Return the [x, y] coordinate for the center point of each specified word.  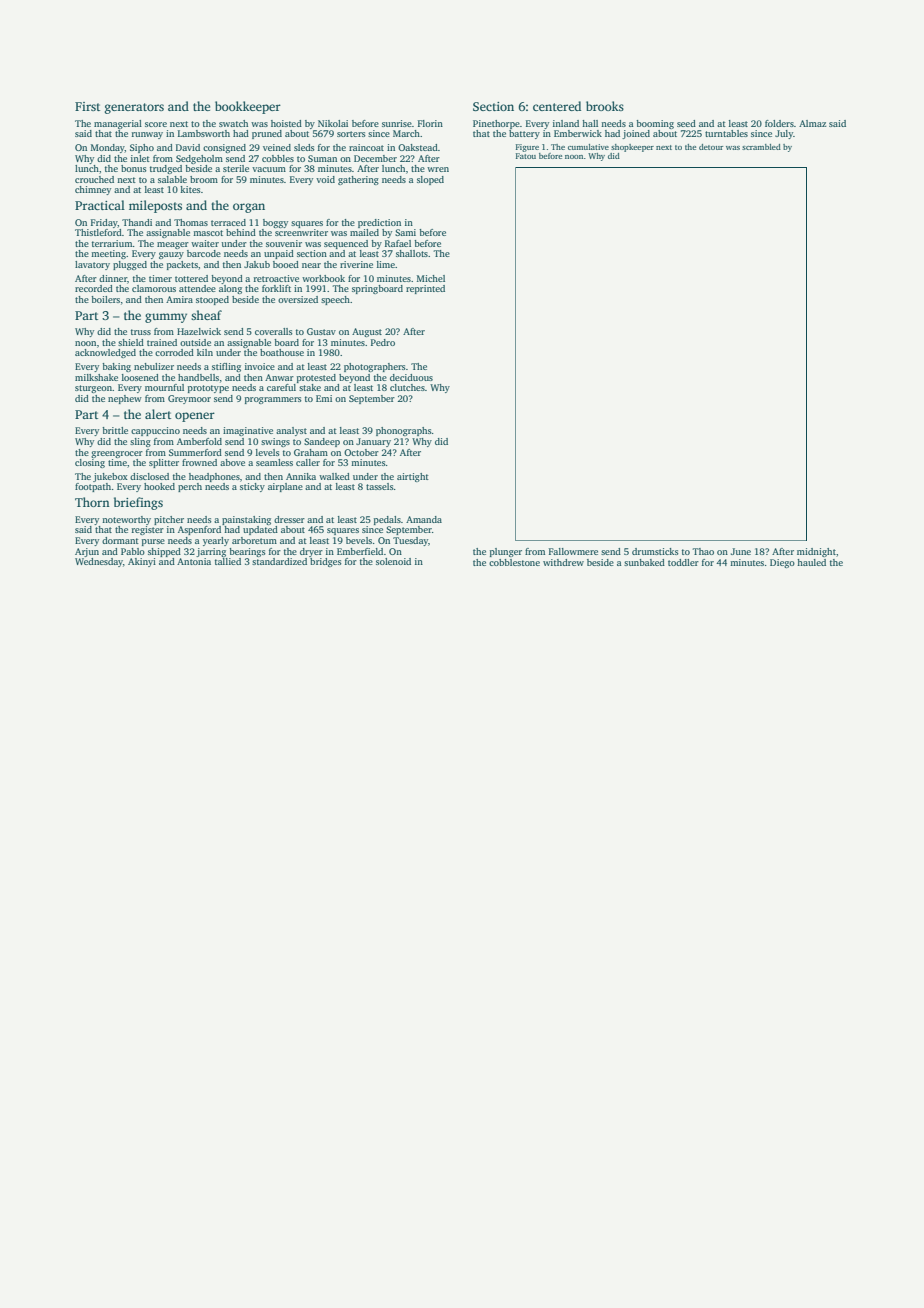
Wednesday [99, 562]
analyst [291, 431]
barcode [204, 253]
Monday [108, 148]
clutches [407, 387]
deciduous [411, 377]
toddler [683, 562]
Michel [431, 278]
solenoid [393, 561]
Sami [405, 232]
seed [686, 123]
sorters [351, 134]
